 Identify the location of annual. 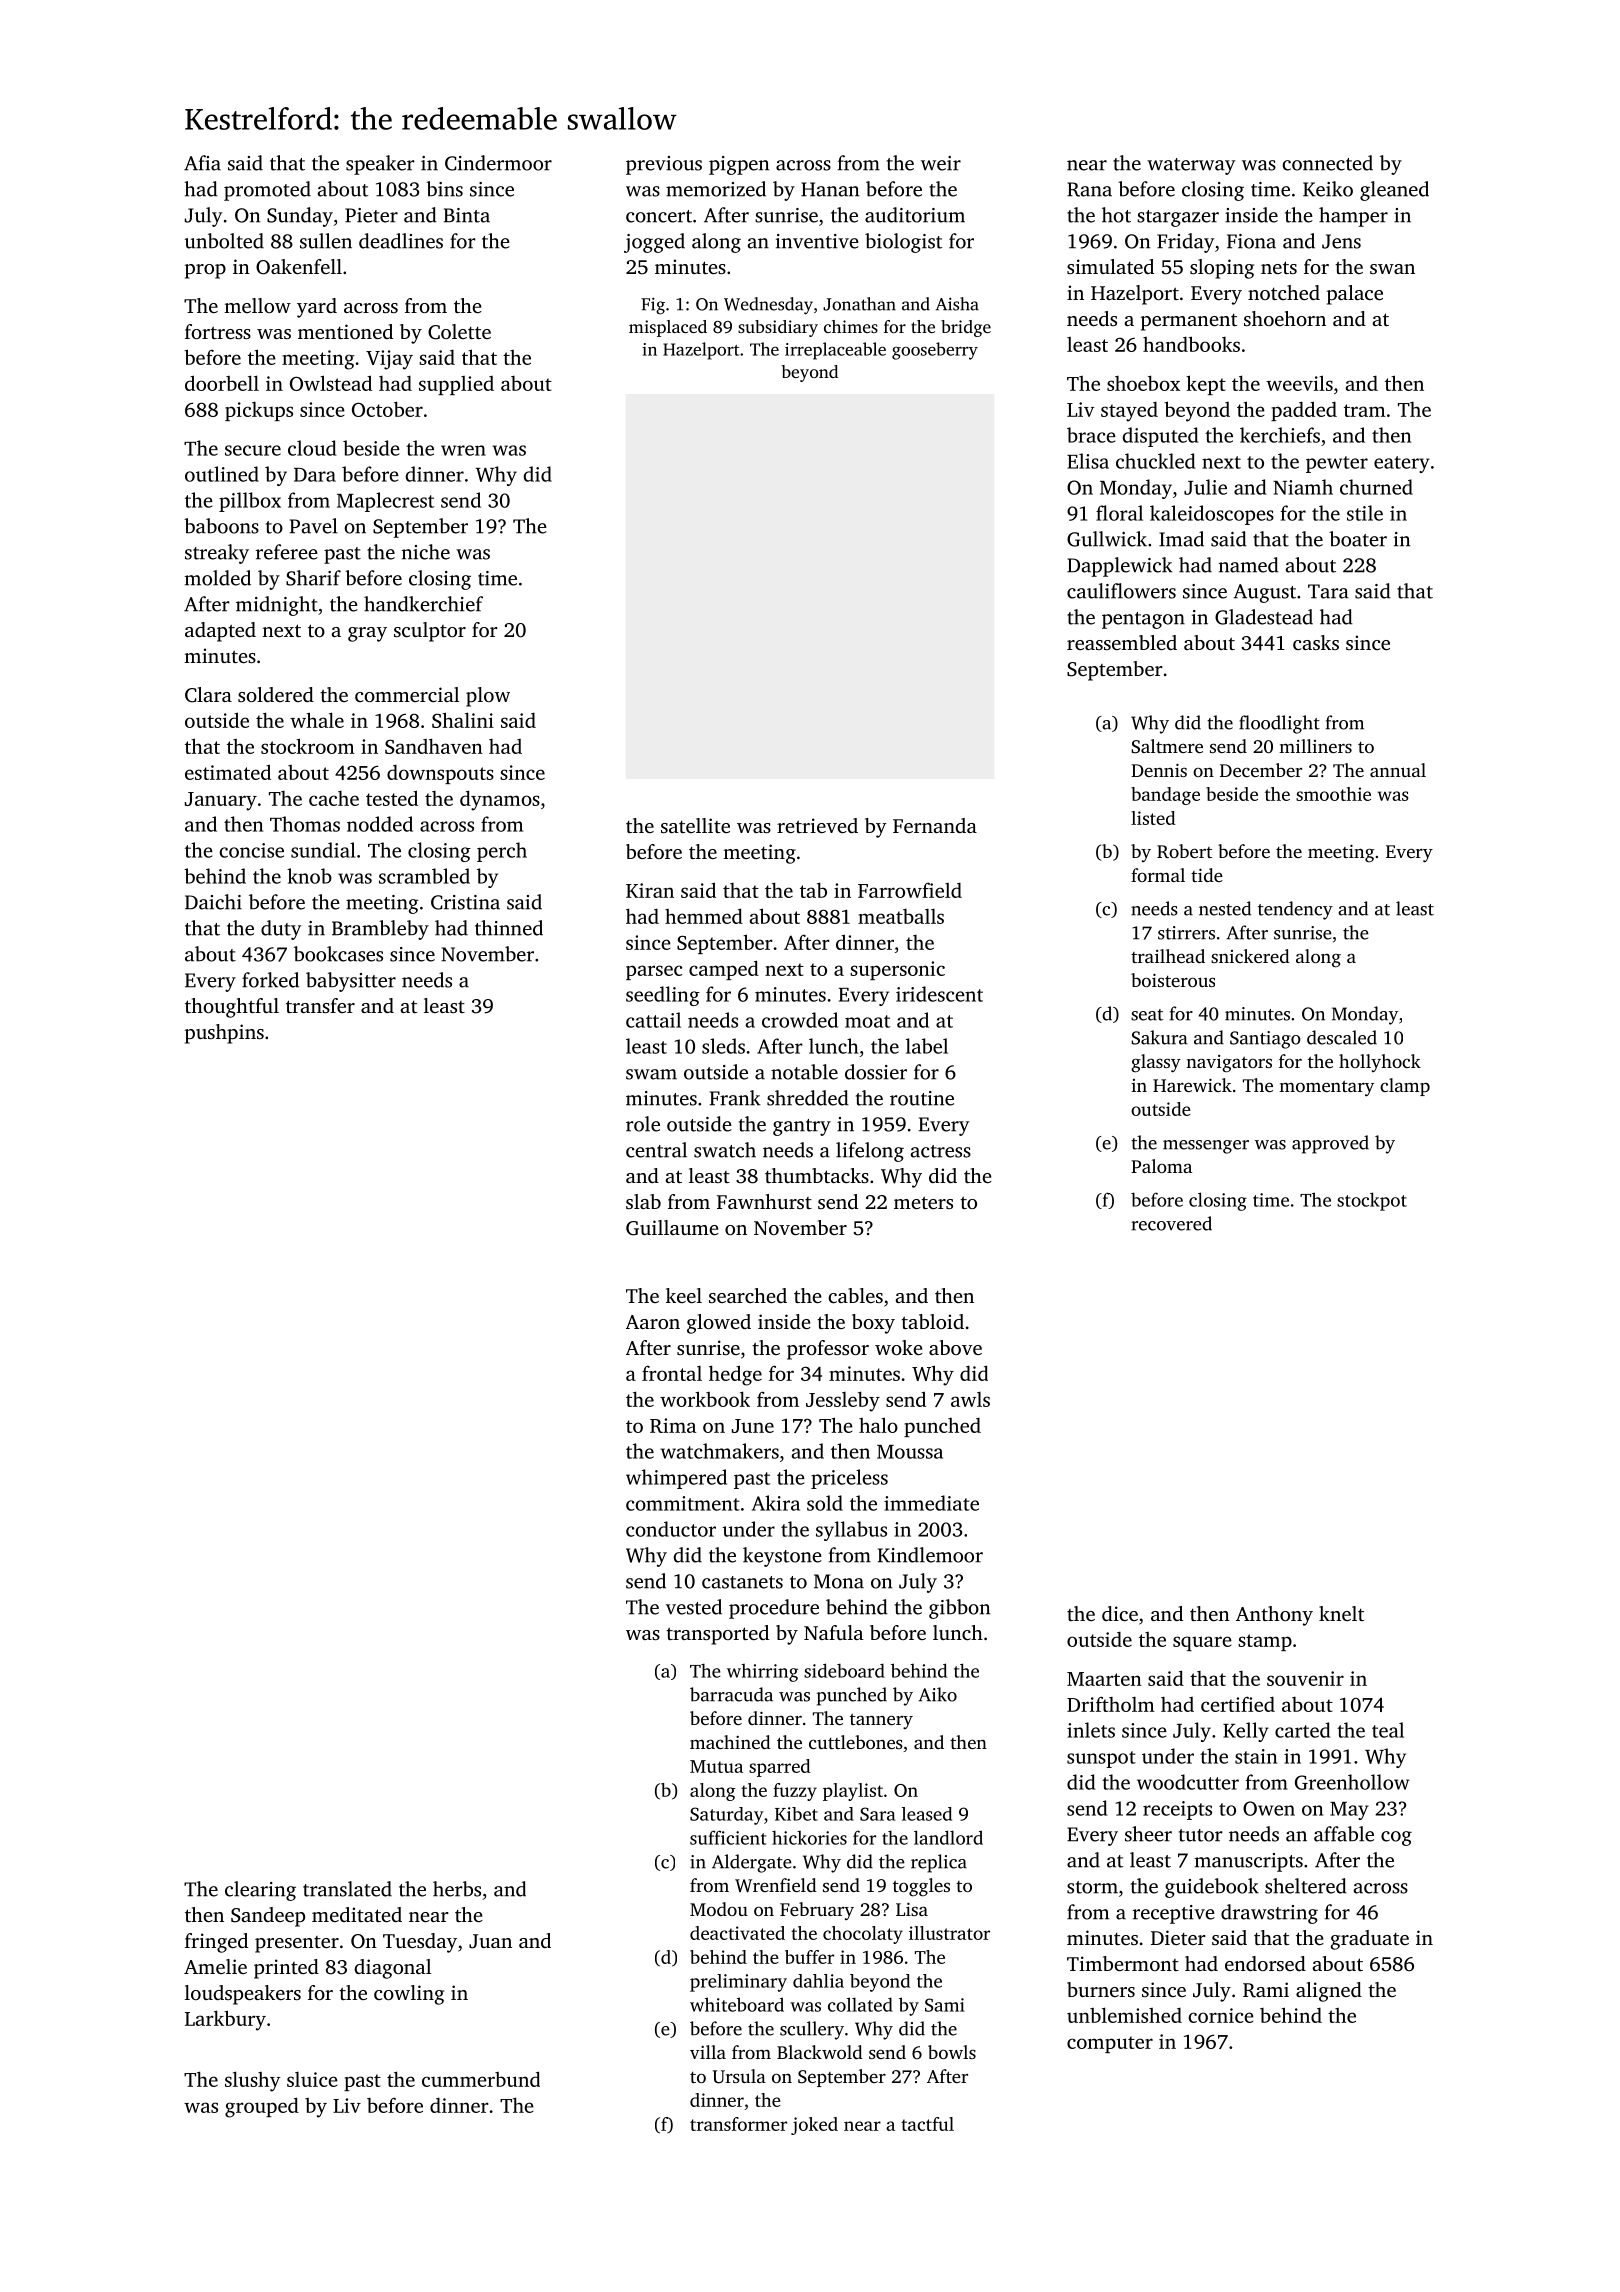
(1398, 770).
